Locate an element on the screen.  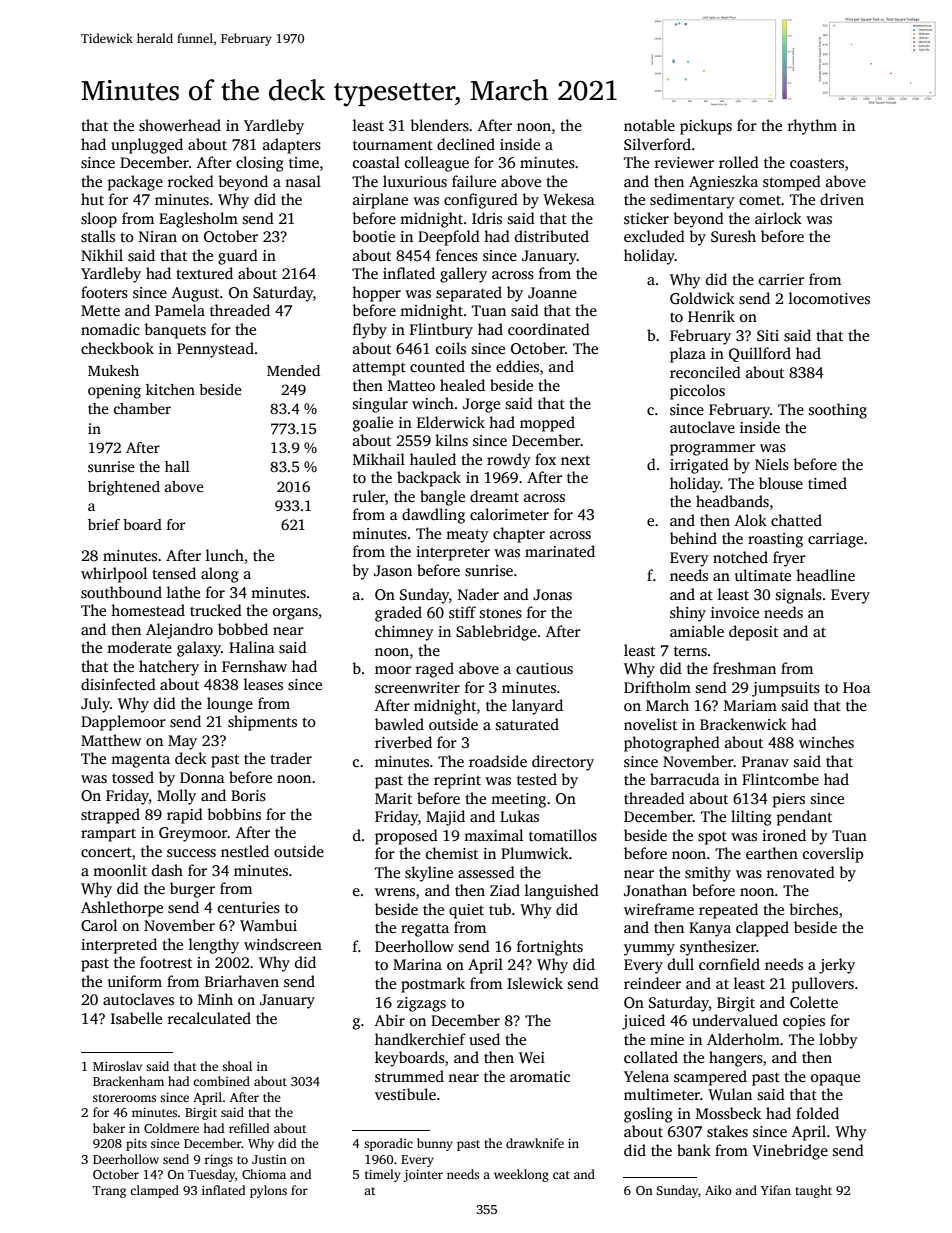
success is located at coordinates (191, 853).
